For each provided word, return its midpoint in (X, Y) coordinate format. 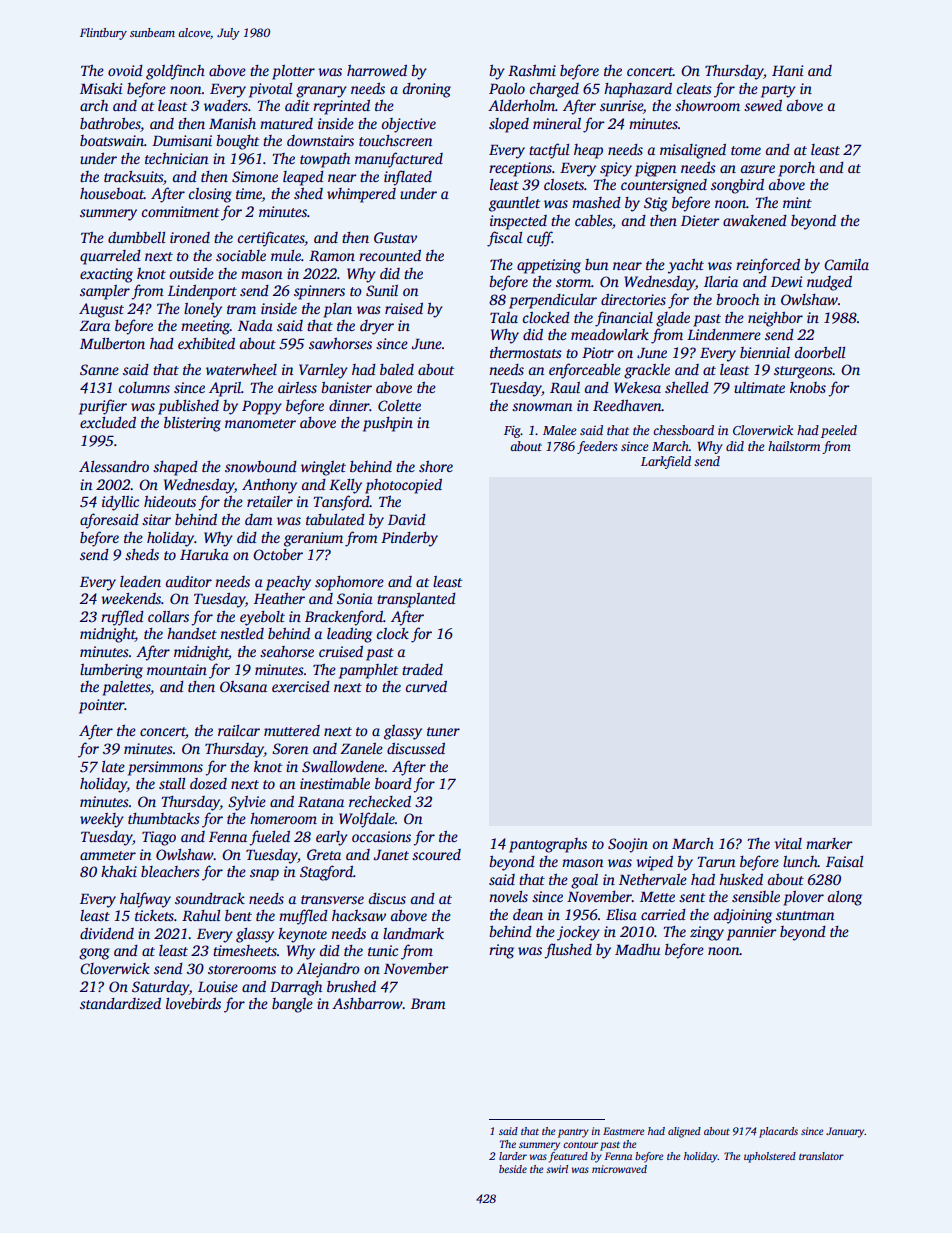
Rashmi (532, 70)
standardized (120, 1003)
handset (192, 633)
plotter (293, 72)
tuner (443, 731)
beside (513, 1169)
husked (741, 879)
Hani (788, 70)
